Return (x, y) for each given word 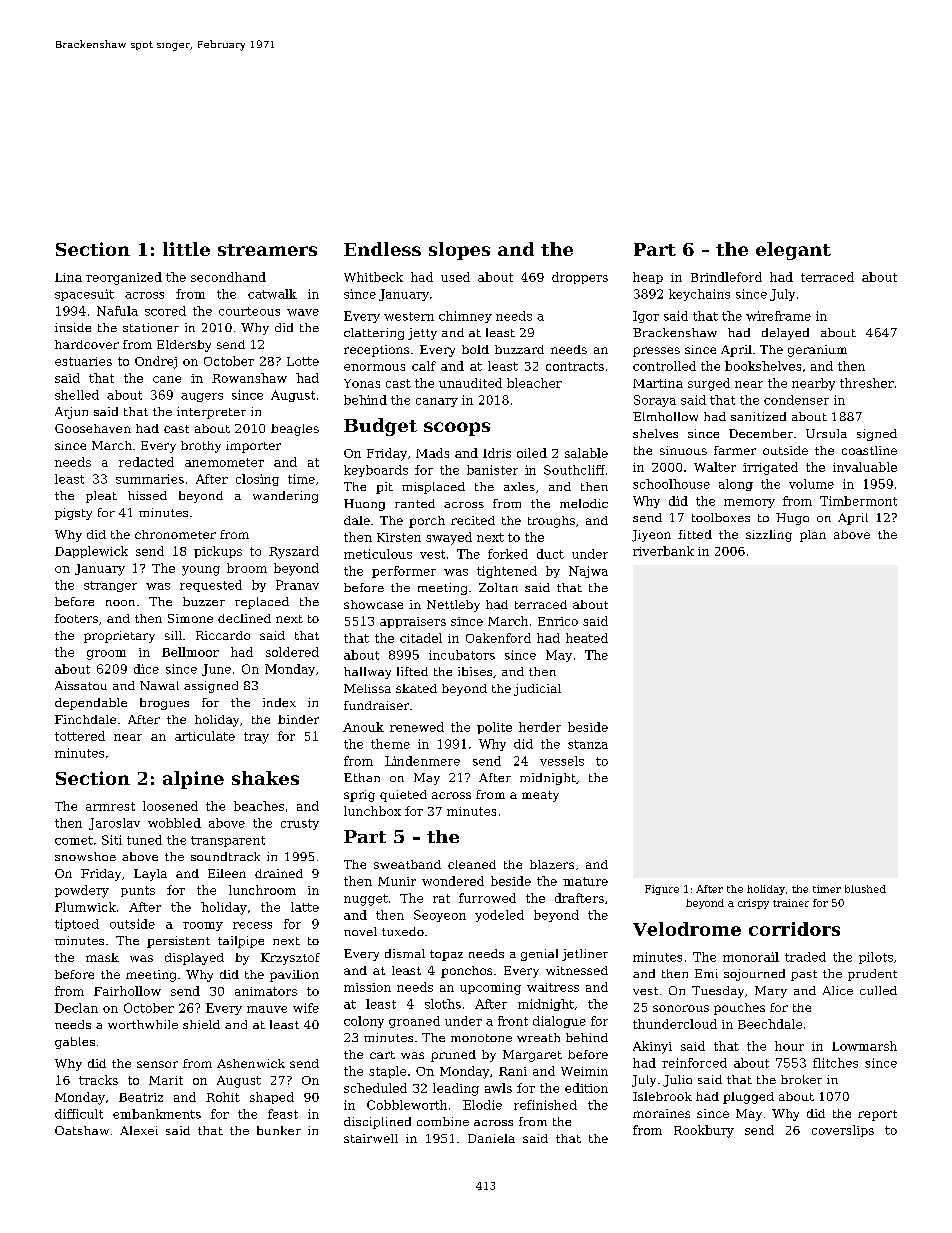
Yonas (362, 383)
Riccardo (223, 635)
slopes (459, 251)
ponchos (466, 972)
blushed (865, 889)
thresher (867, 383)
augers (202, 397)
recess (252, 925)
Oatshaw (82, 1130)
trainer (791, 903)
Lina (68, 277)
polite (494, 728)
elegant (793, 251)
